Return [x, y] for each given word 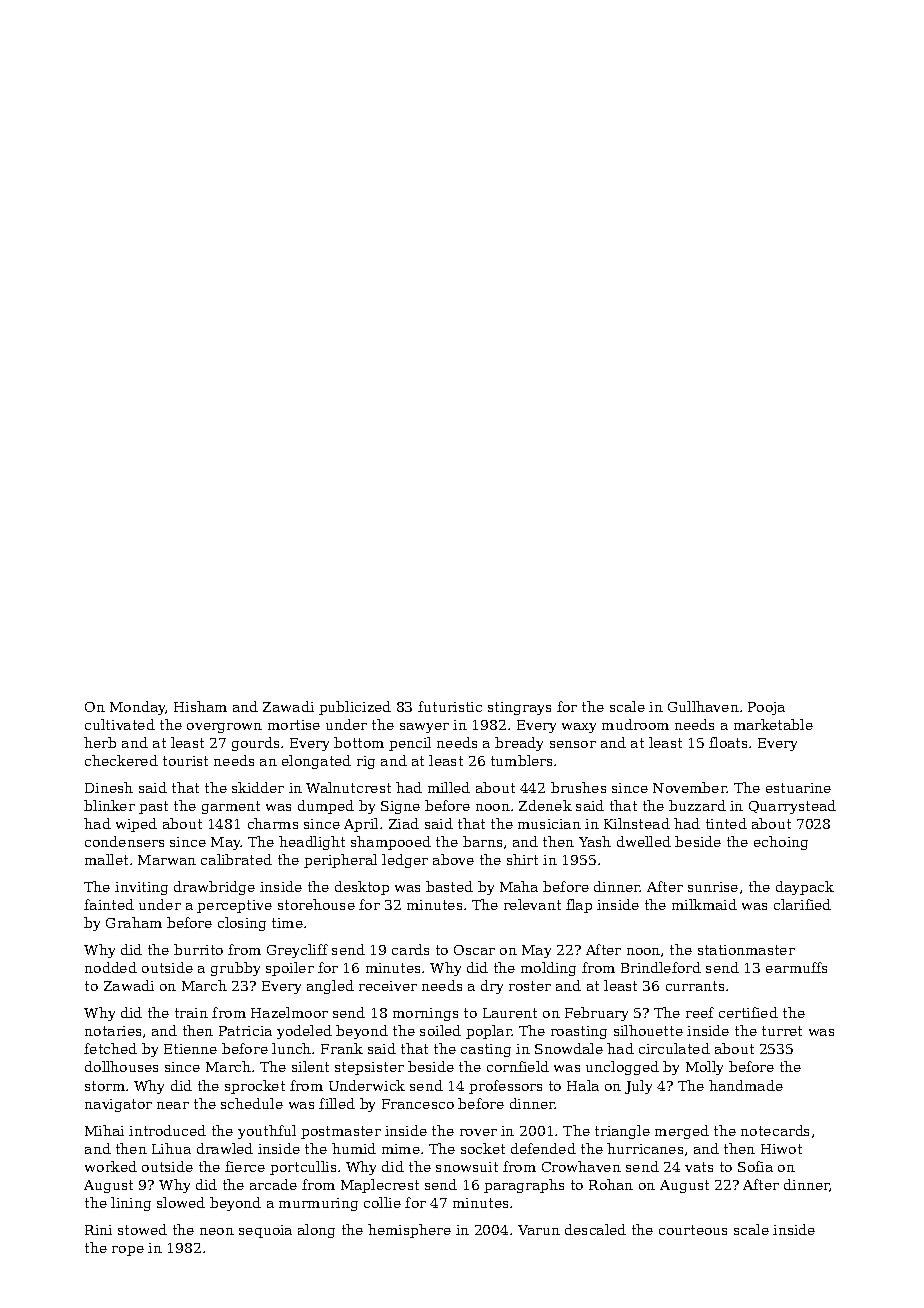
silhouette [648, 1030]
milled [449, 787]
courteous [693, 1230]
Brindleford [661, 967]
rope [128, 1251]
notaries [113, 1031]
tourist [185, 761]
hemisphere [409, 1231]
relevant [532, 904]
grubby [235, 969]
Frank [342, 1048]
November [690, 787]
